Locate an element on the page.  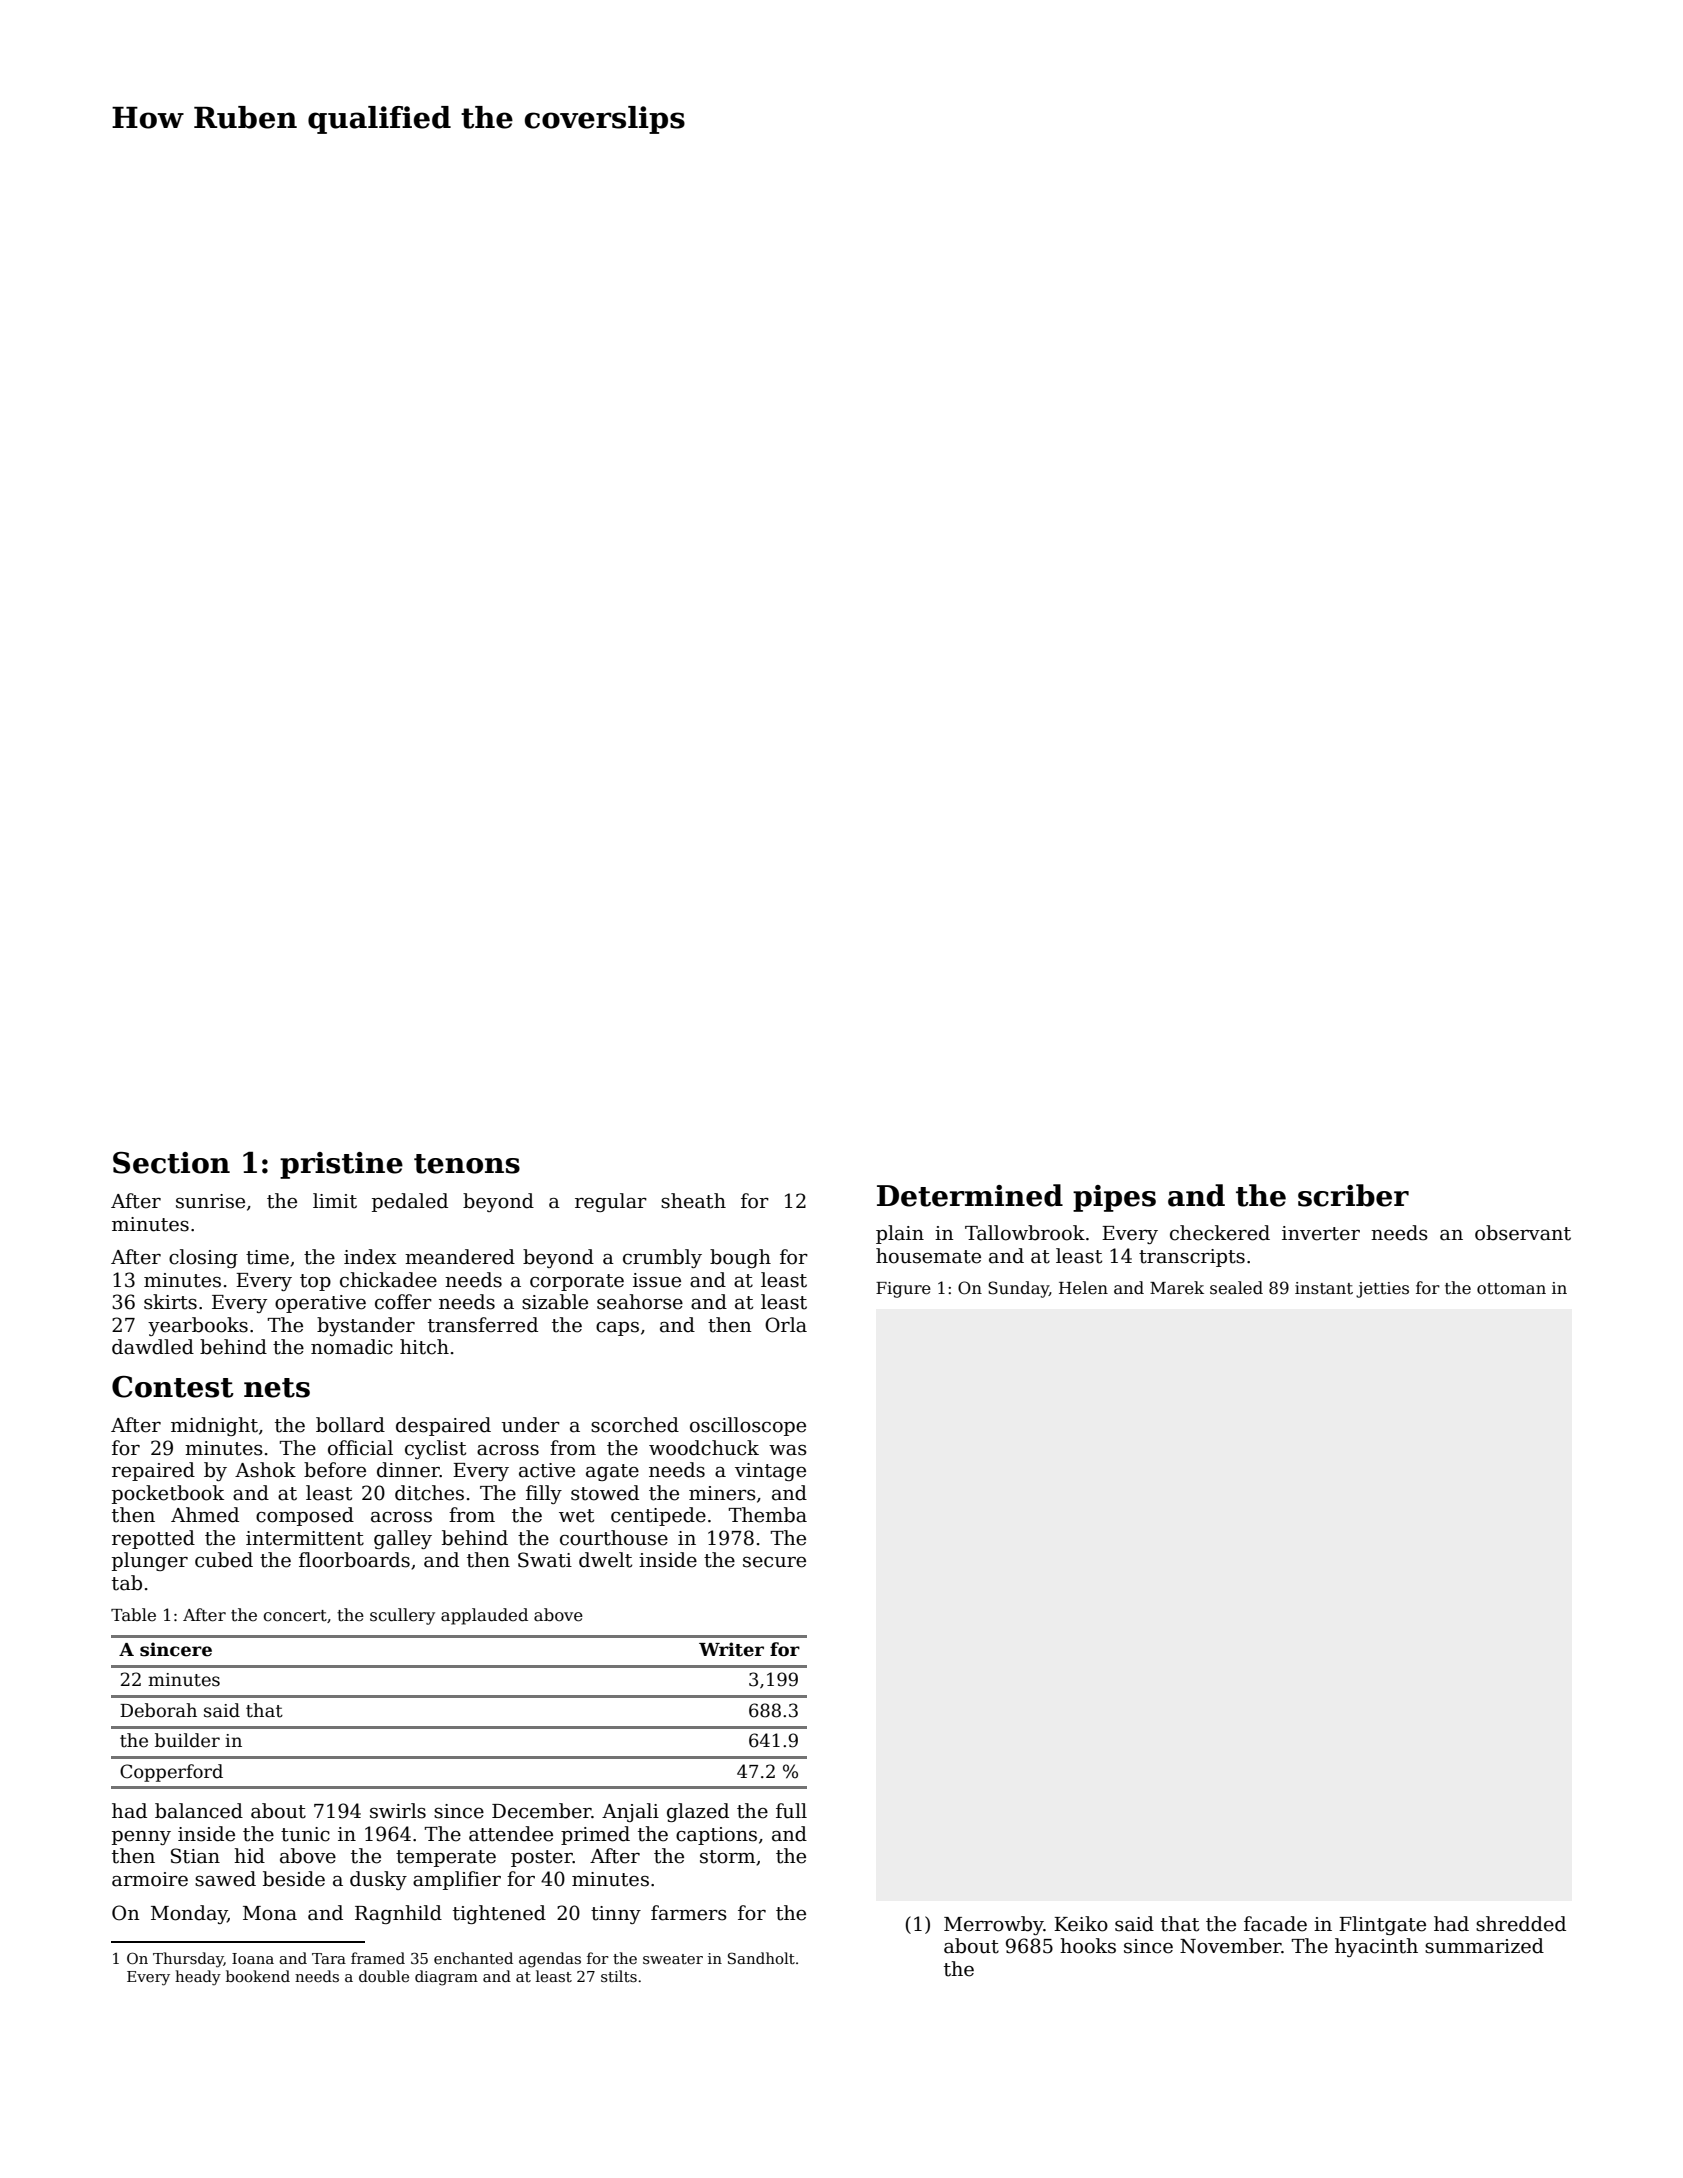
Keiko is located at coordinates (1081, 1924).
